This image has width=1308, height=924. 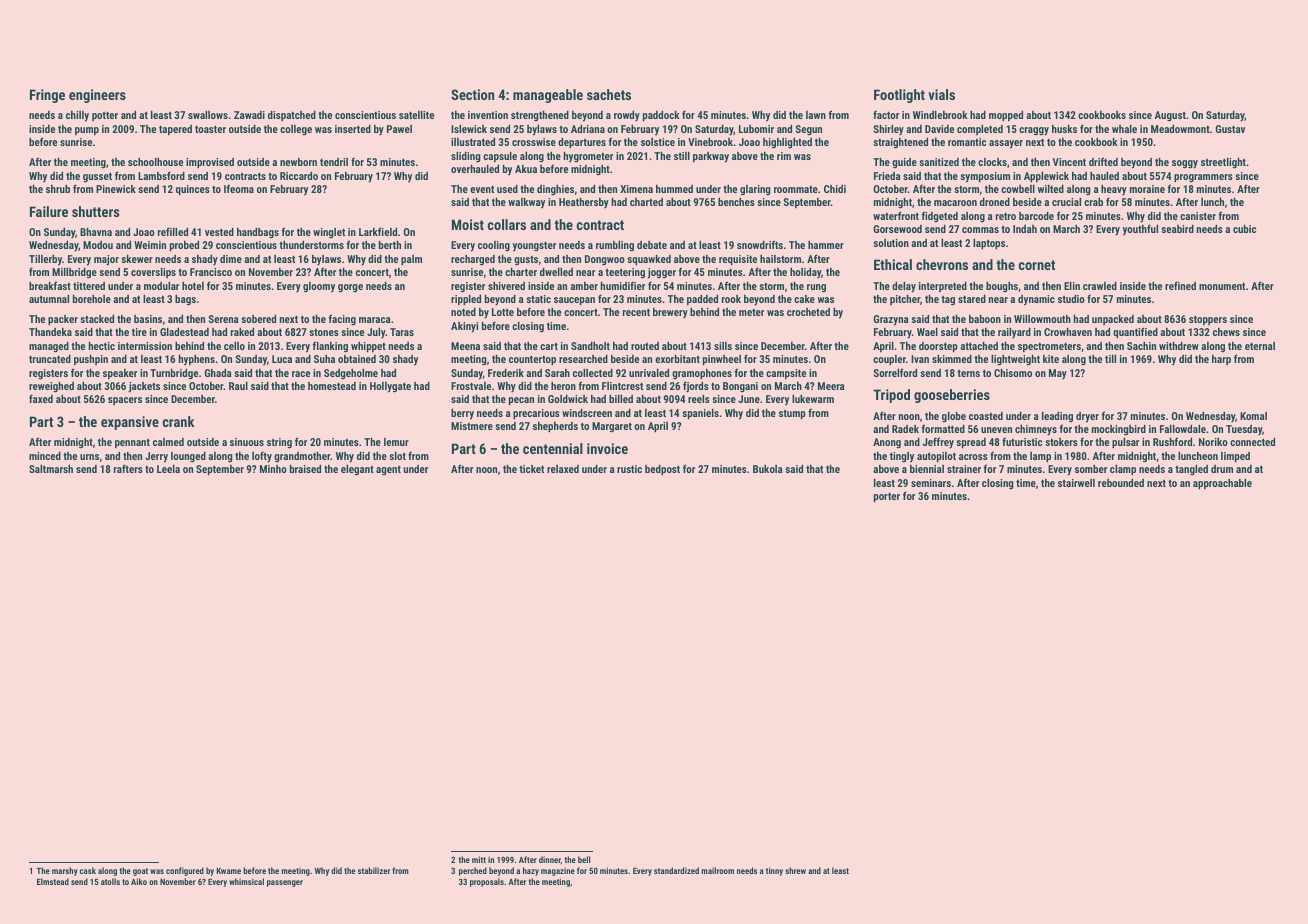 What do you see at coordinates (50, 332) in the image?
I see `Thandeka` at bounding box center [50, 332].
